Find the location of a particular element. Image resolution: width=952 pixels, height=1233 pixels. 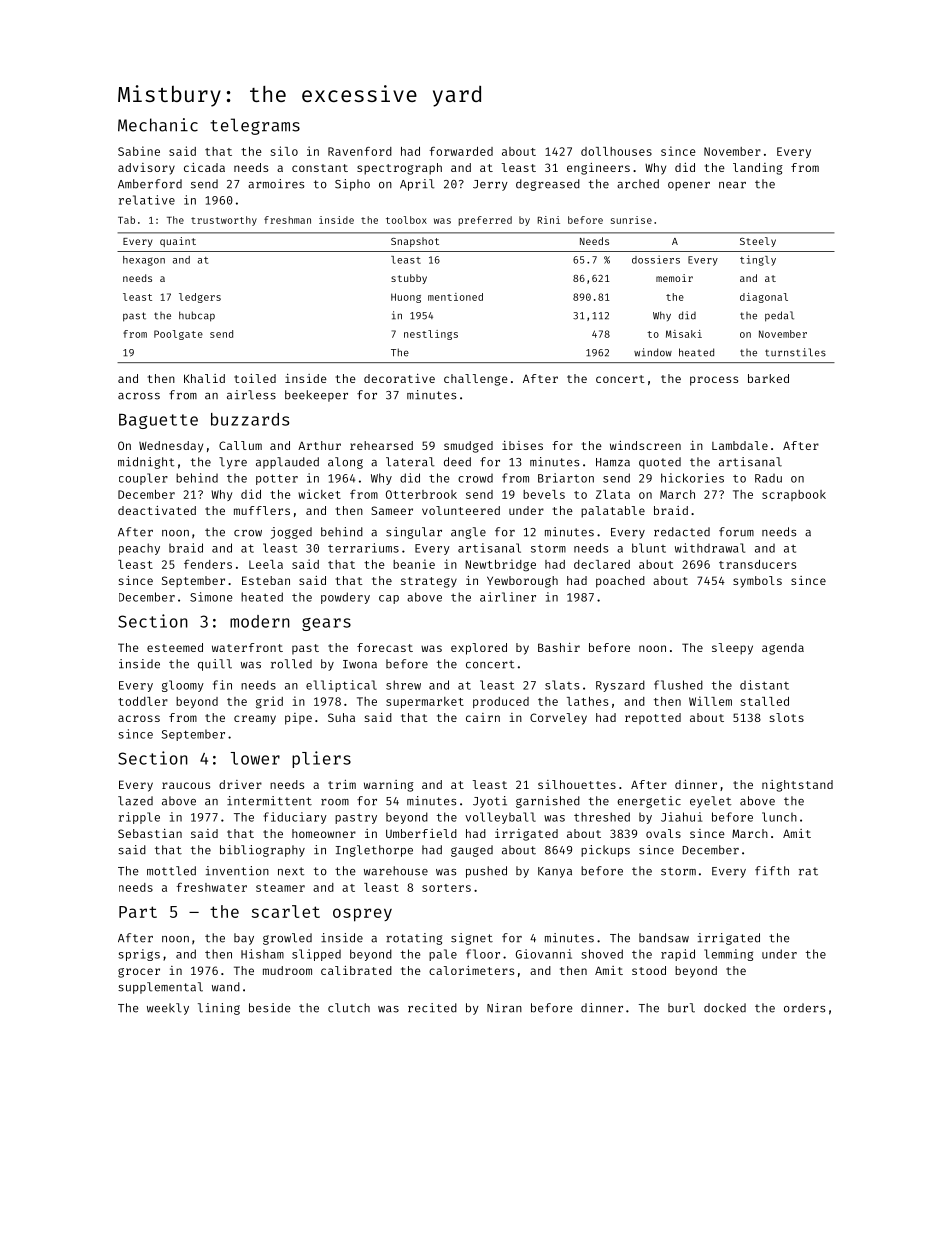

dollhouses is located at coordinates (616, 151).
